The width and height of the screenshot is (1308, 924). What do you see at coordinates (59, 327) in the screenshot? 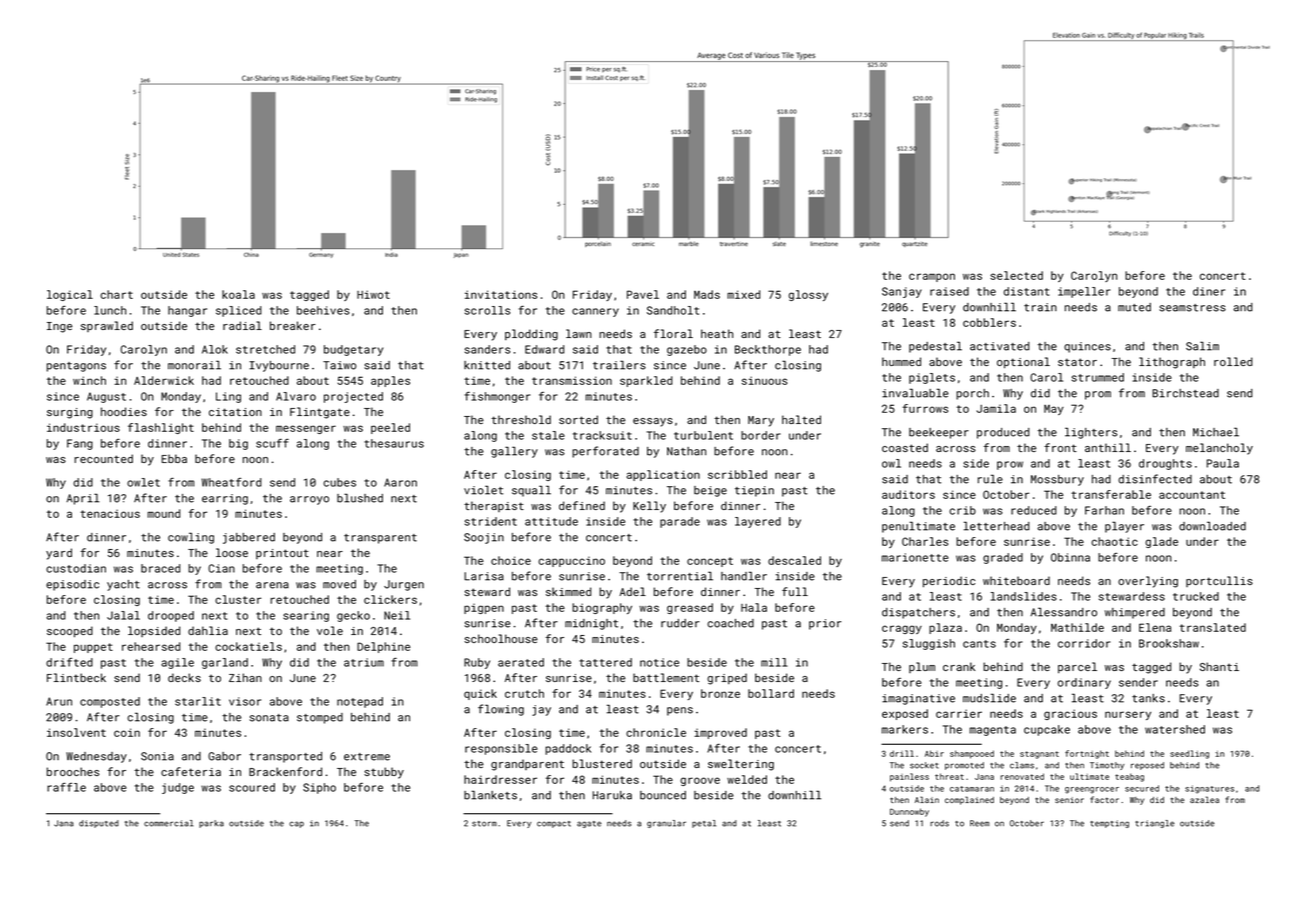
I see `Inge` at bounding box center [59, 327].
